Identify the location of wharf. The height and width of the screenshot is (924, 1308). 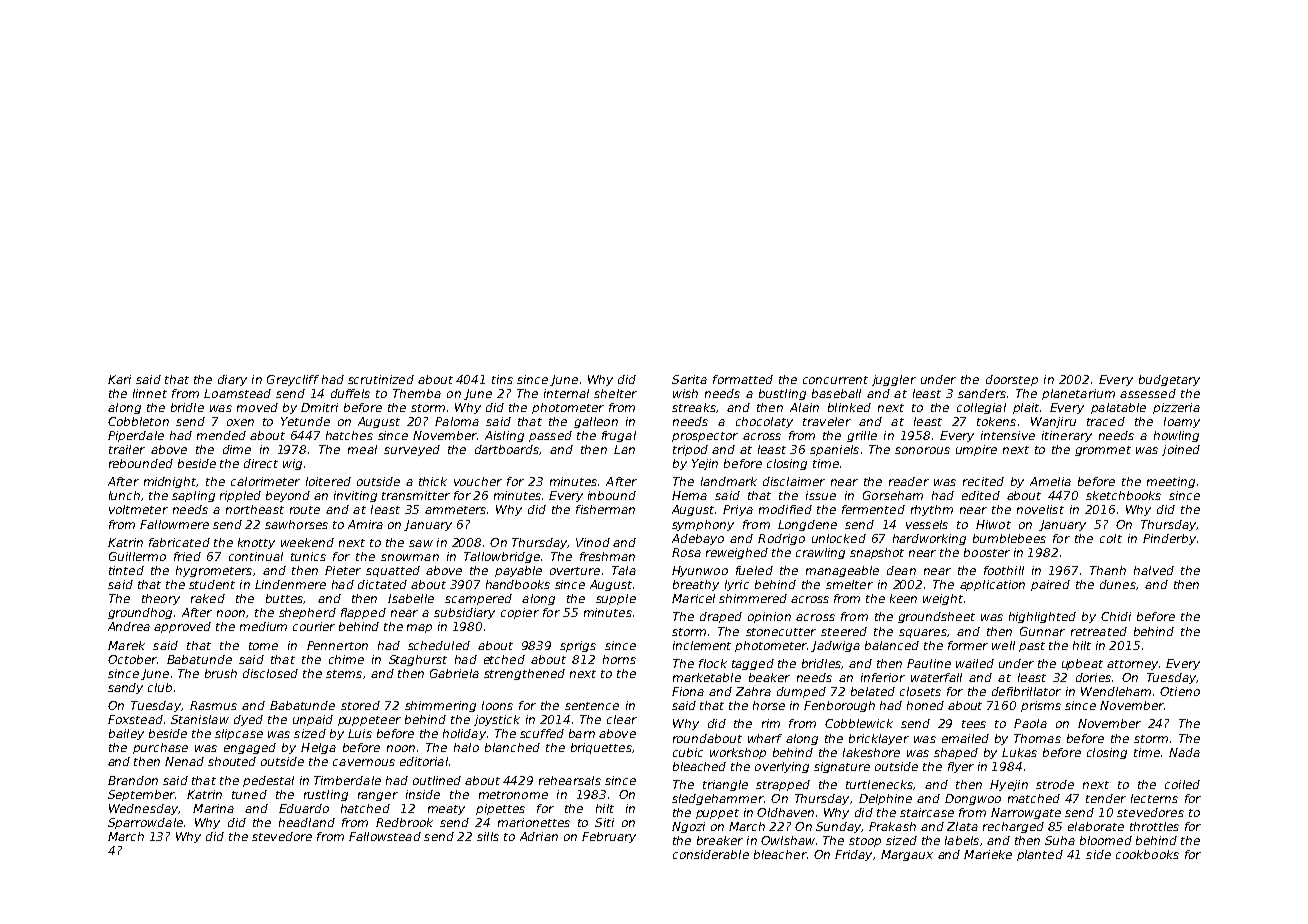
(765, 738).
